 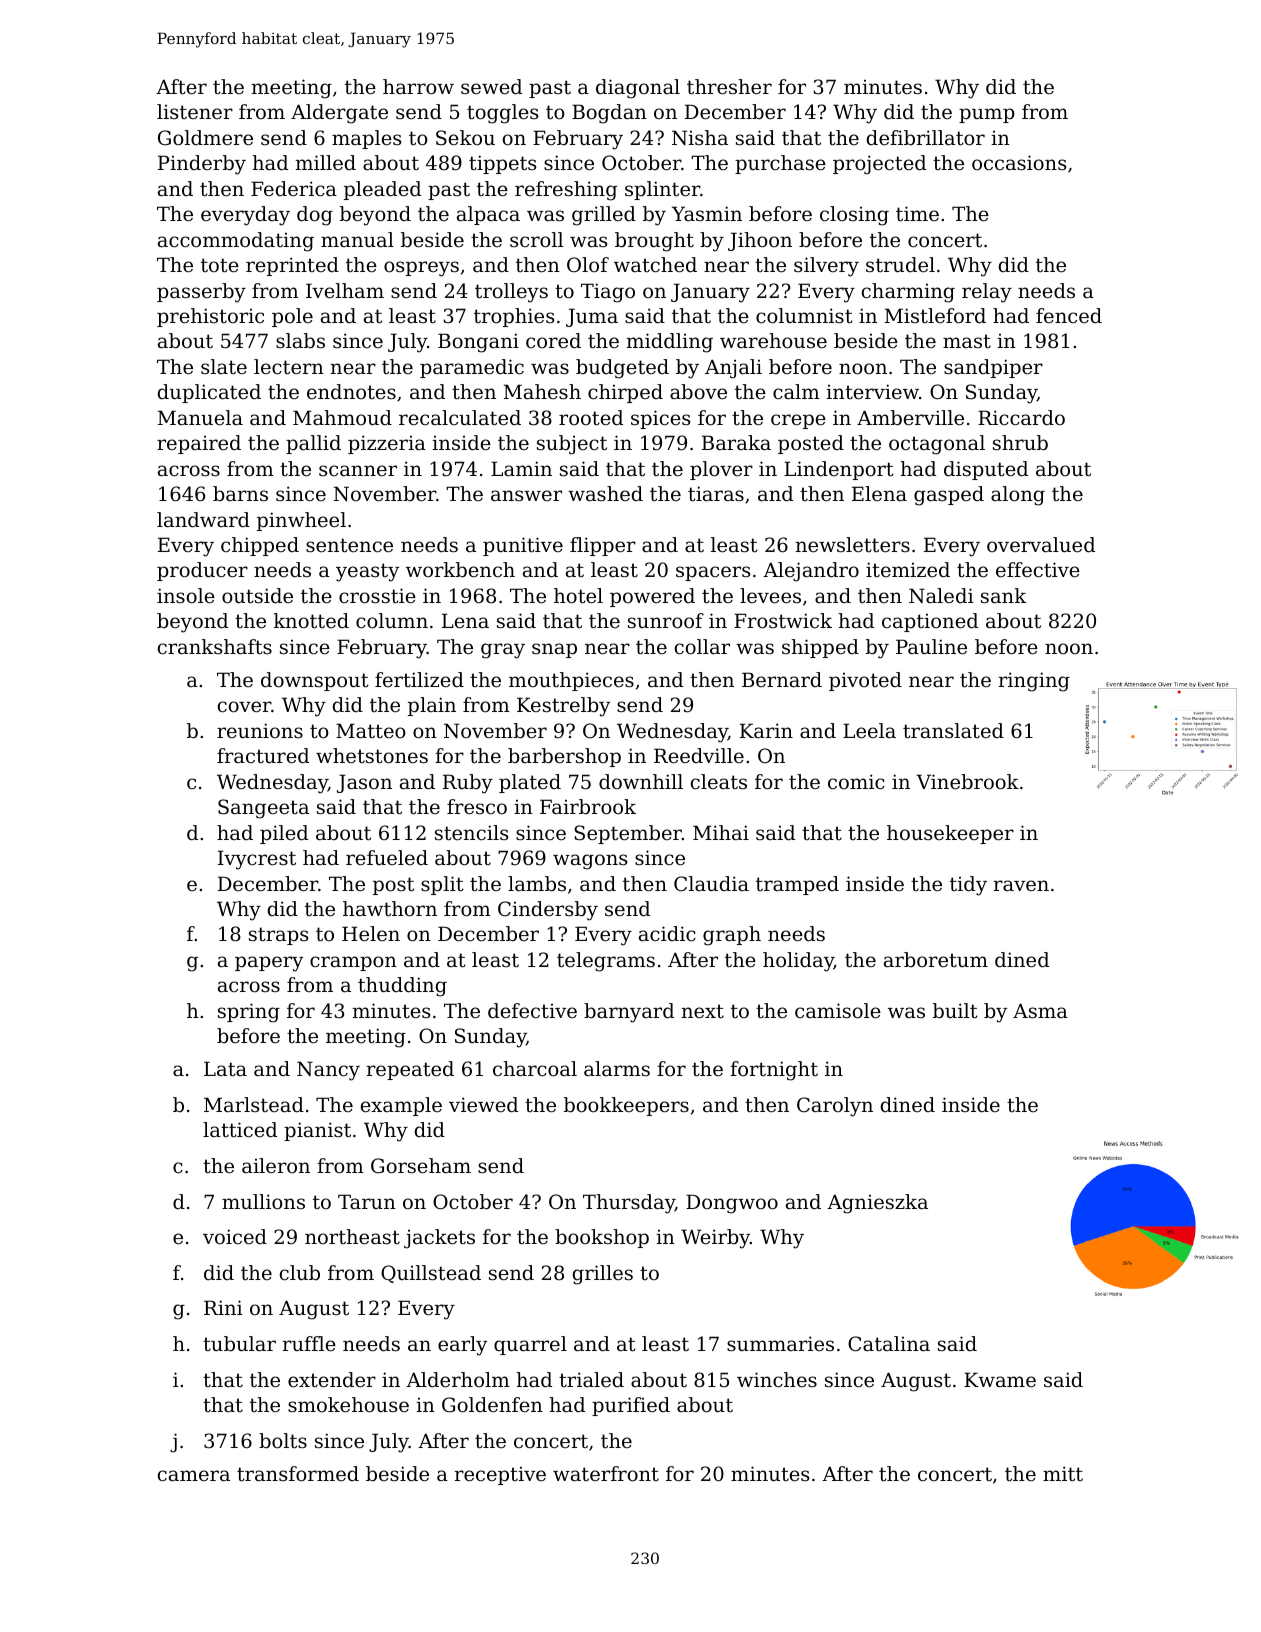 What do you see at coordinates (309, 1344) in the screenshot?
I see `ruffle` at bounding box center [309, 1344].
